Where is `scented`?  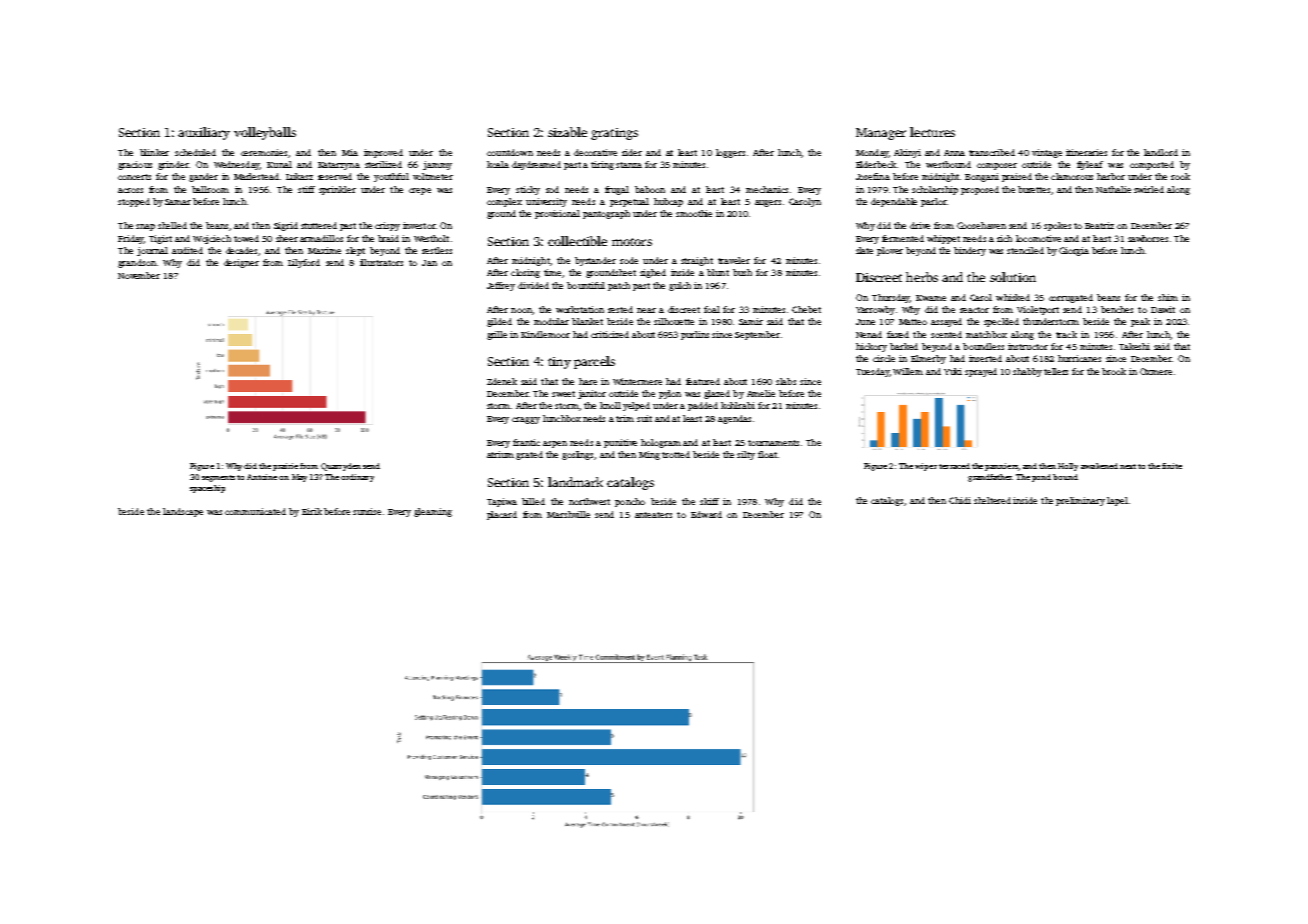
scented is located at coordinates (946, 334).
